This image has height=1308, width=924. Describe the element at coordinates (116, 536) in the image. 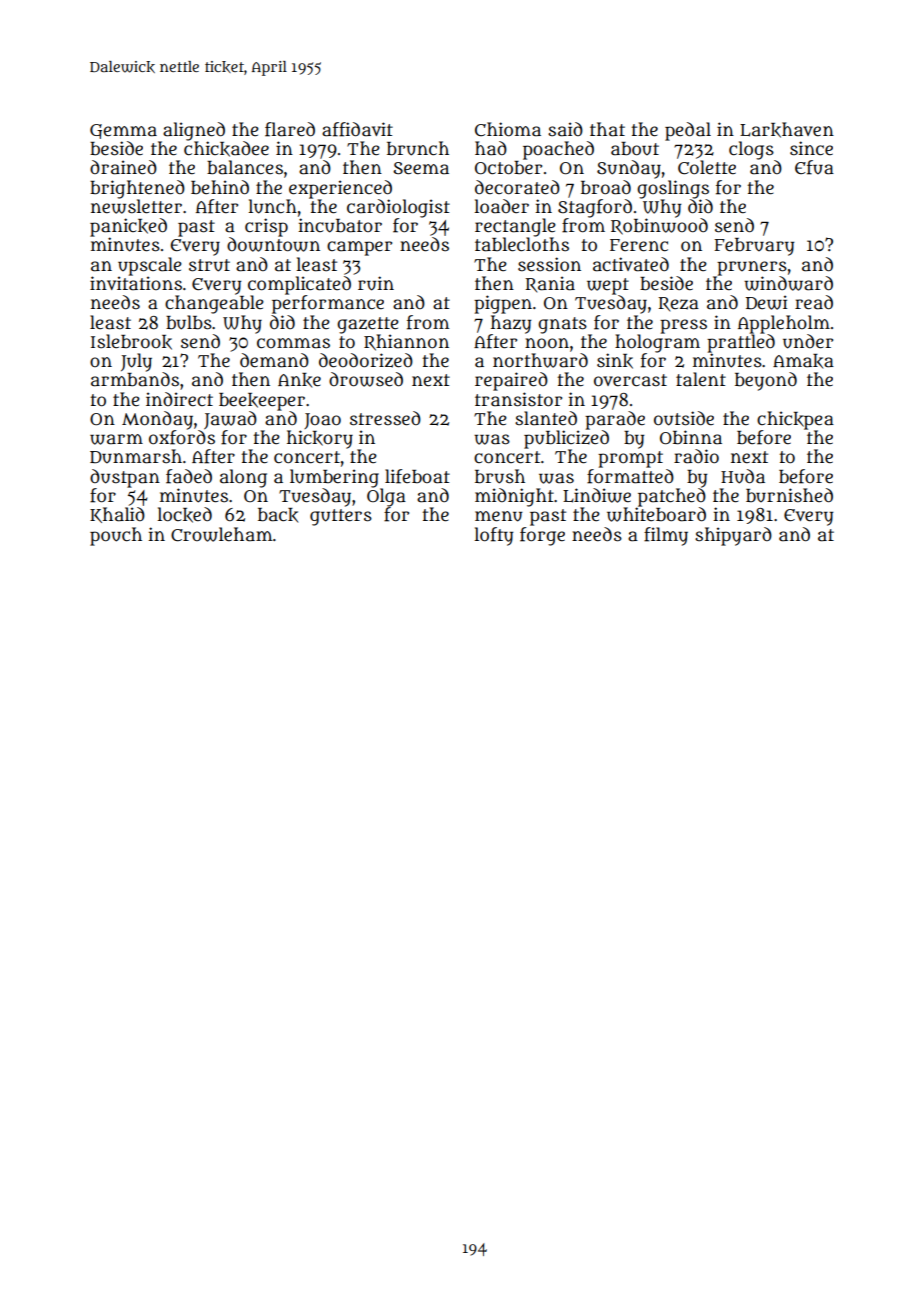

I see `pouch` at that location.
